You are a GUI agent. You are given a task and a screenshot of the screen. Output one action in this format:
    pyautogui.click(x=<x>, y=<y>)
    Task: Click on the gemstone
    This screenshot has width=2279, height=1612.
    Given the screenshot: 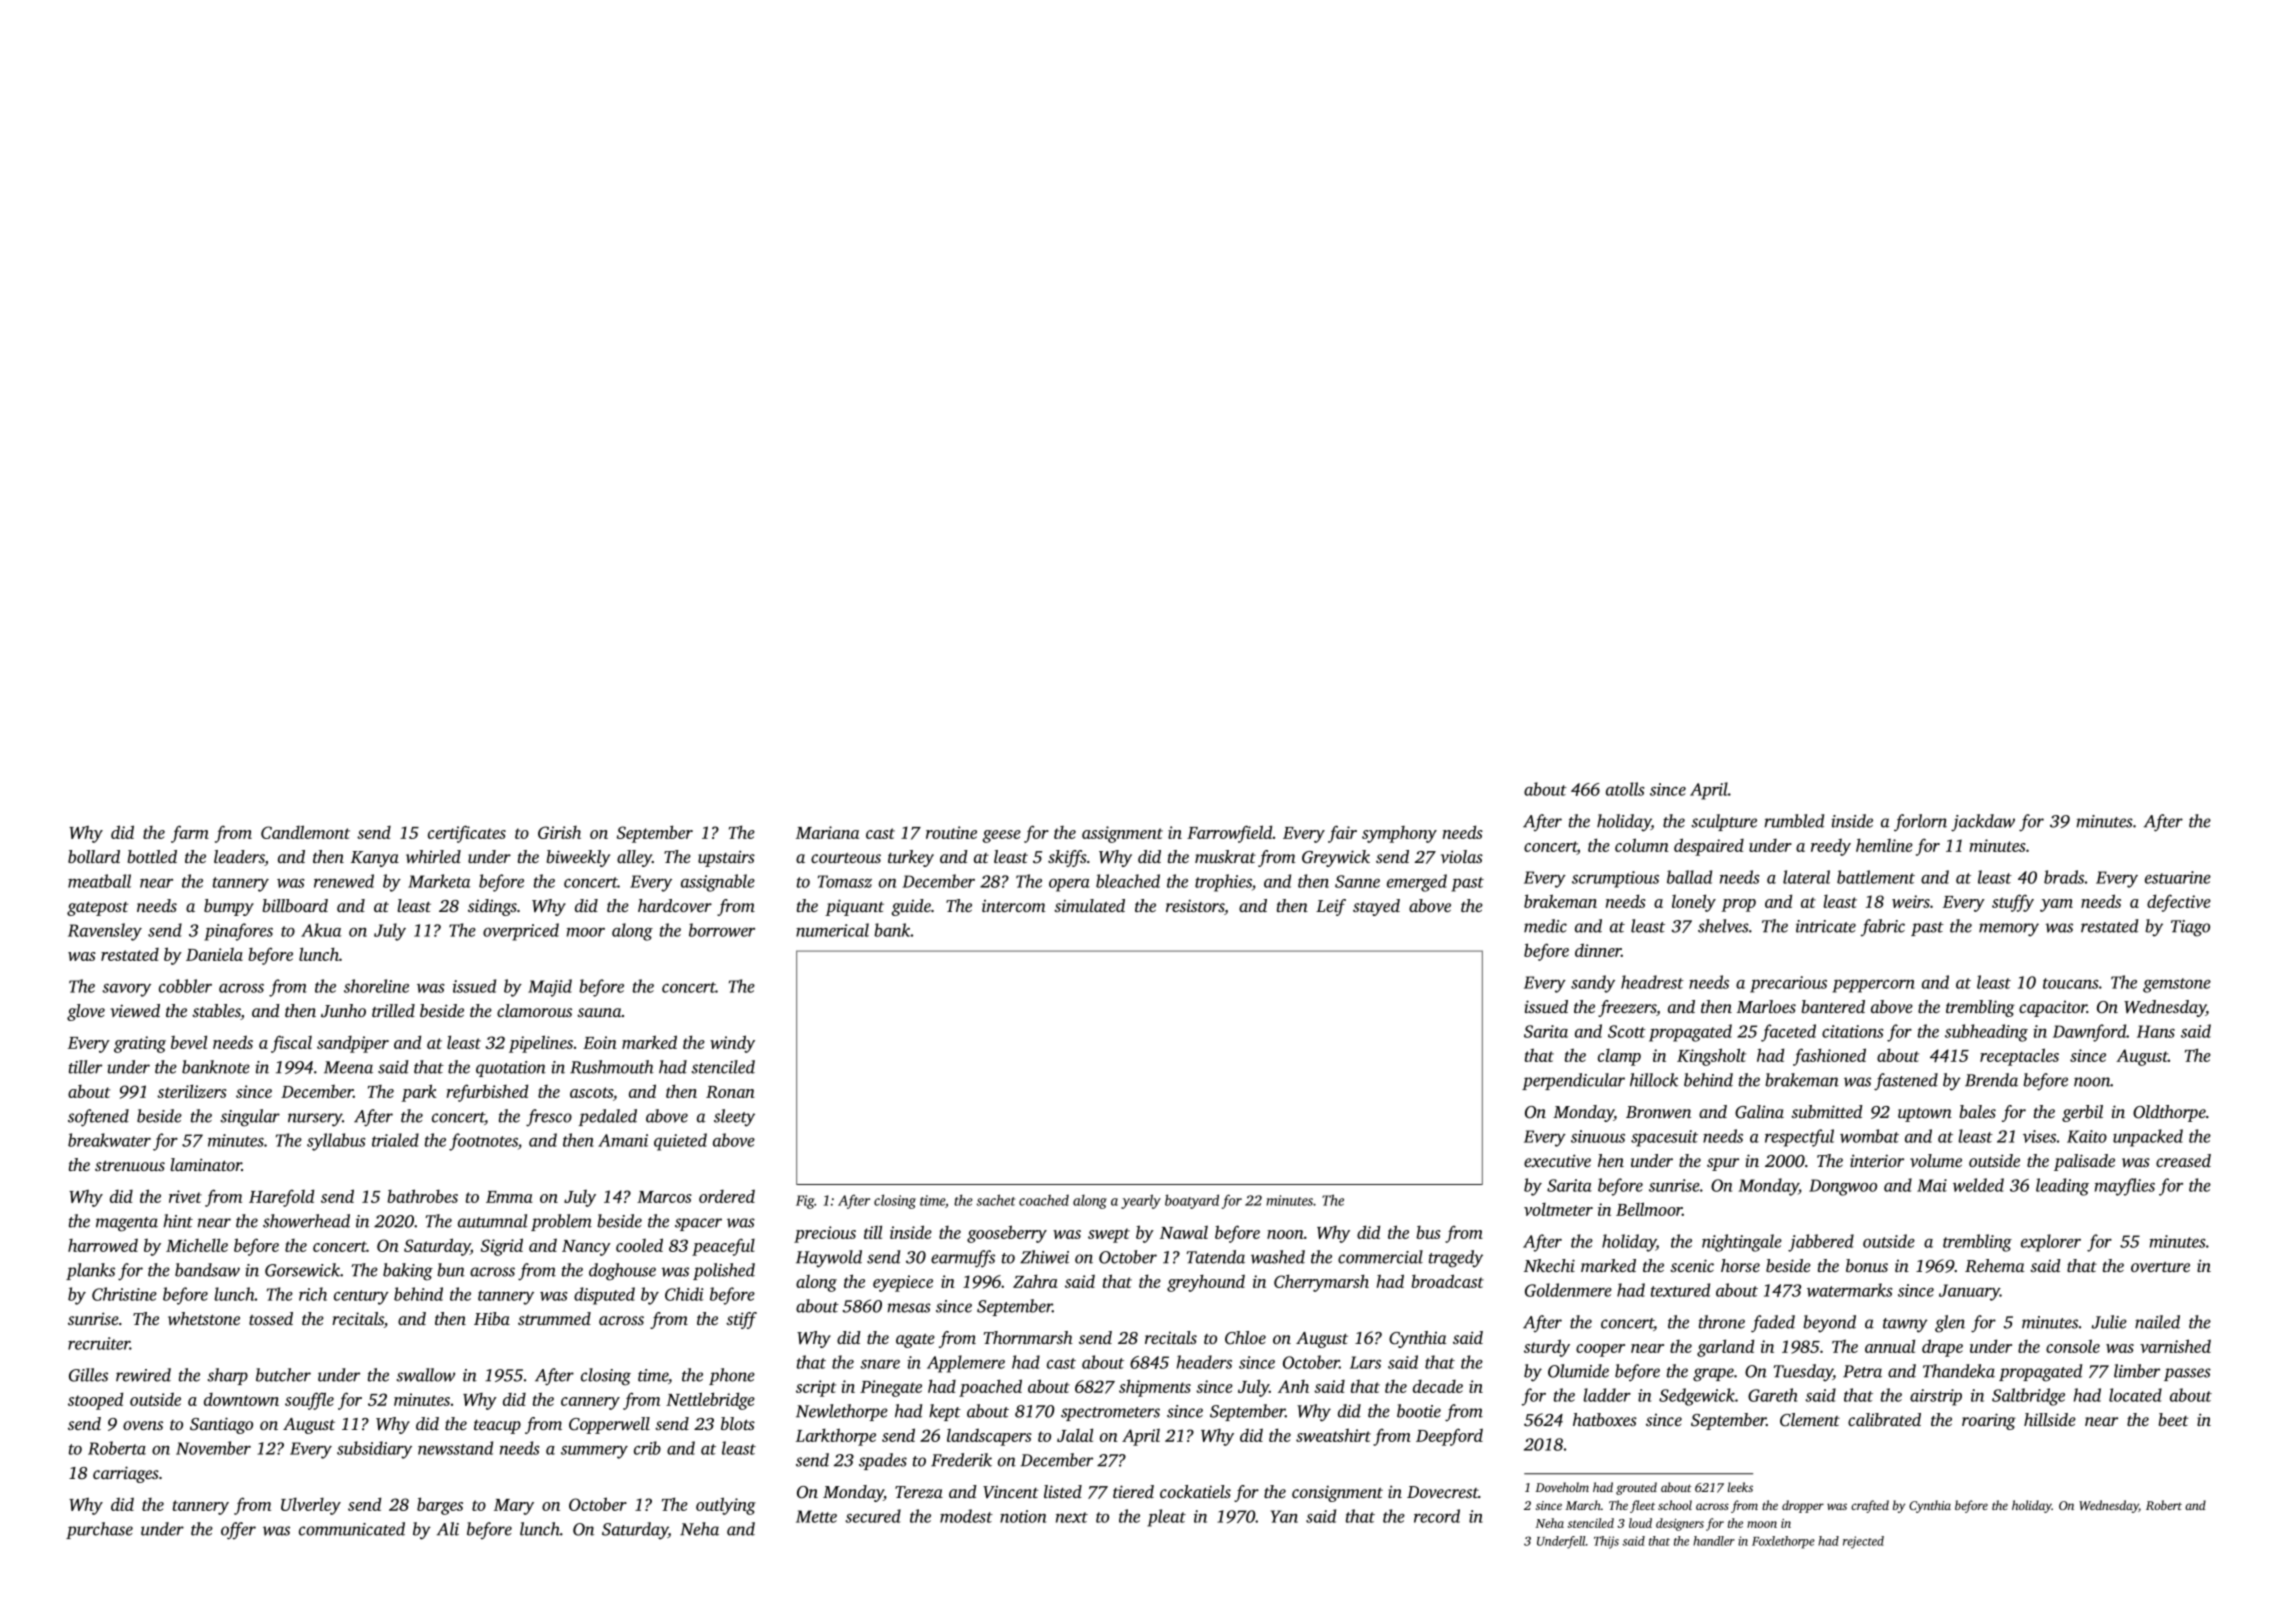 What is the action you would take?
    pyautogui.click(x=2177, y=985)
